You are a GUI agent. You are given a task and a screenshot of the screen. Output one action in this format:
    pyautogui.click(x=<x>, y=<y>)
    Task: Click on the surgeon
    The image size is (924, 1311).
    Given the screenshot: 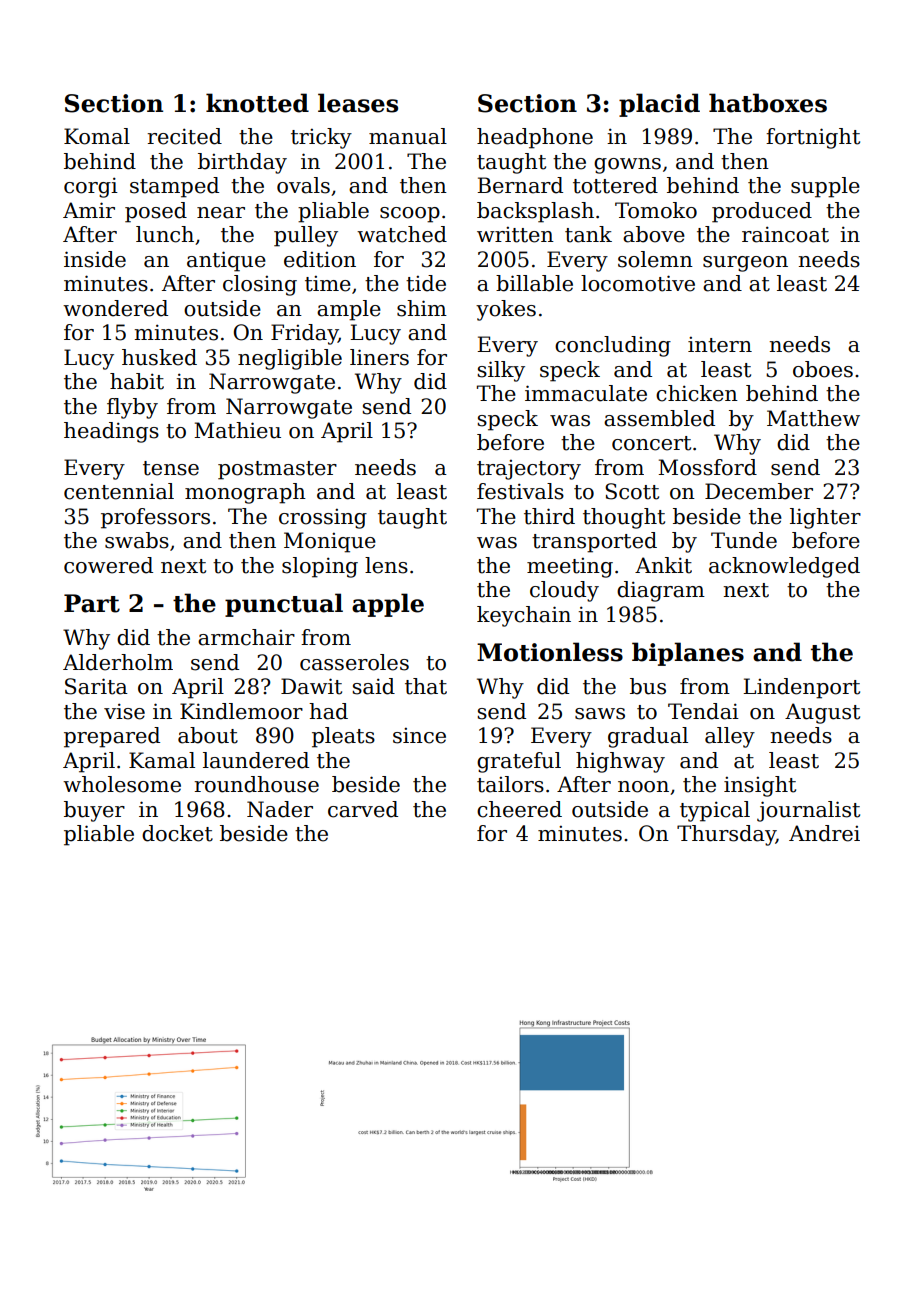 What is the action you would take?
    pyautogui.click(x=745, y=264)
